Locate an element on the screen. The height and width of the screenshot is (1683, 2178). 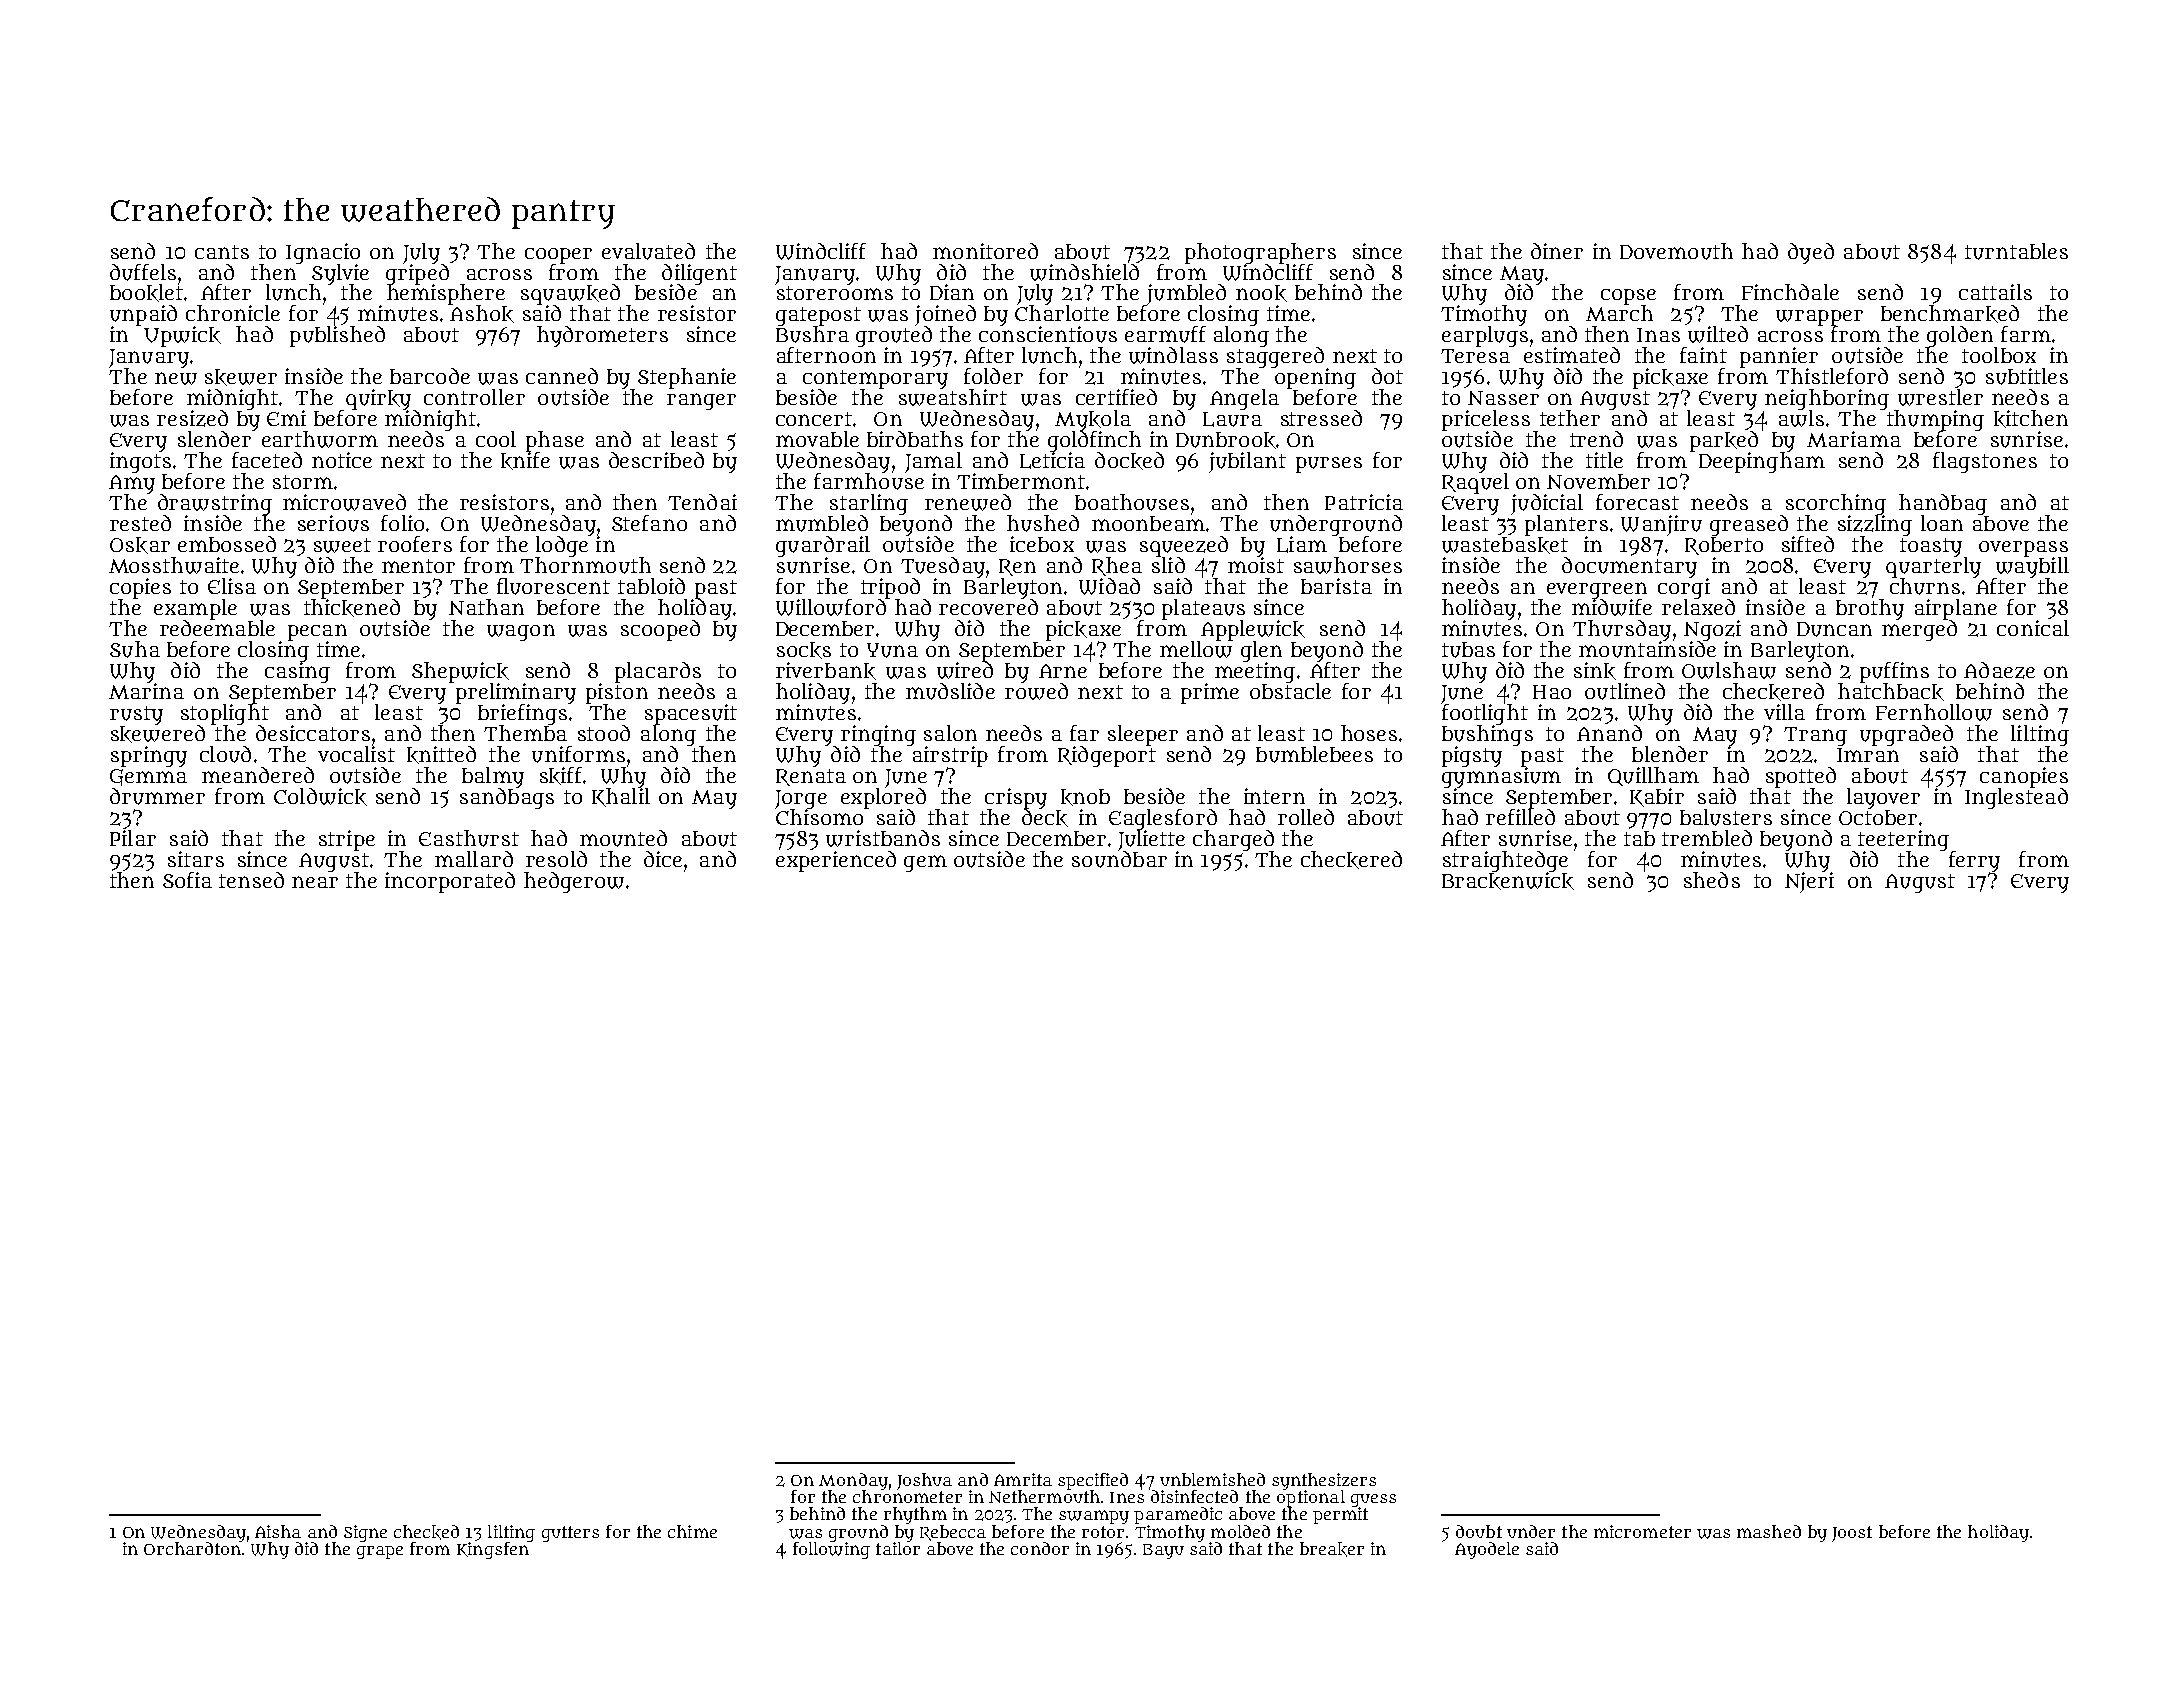
hedgerow is located at coordinates (574, 882).
